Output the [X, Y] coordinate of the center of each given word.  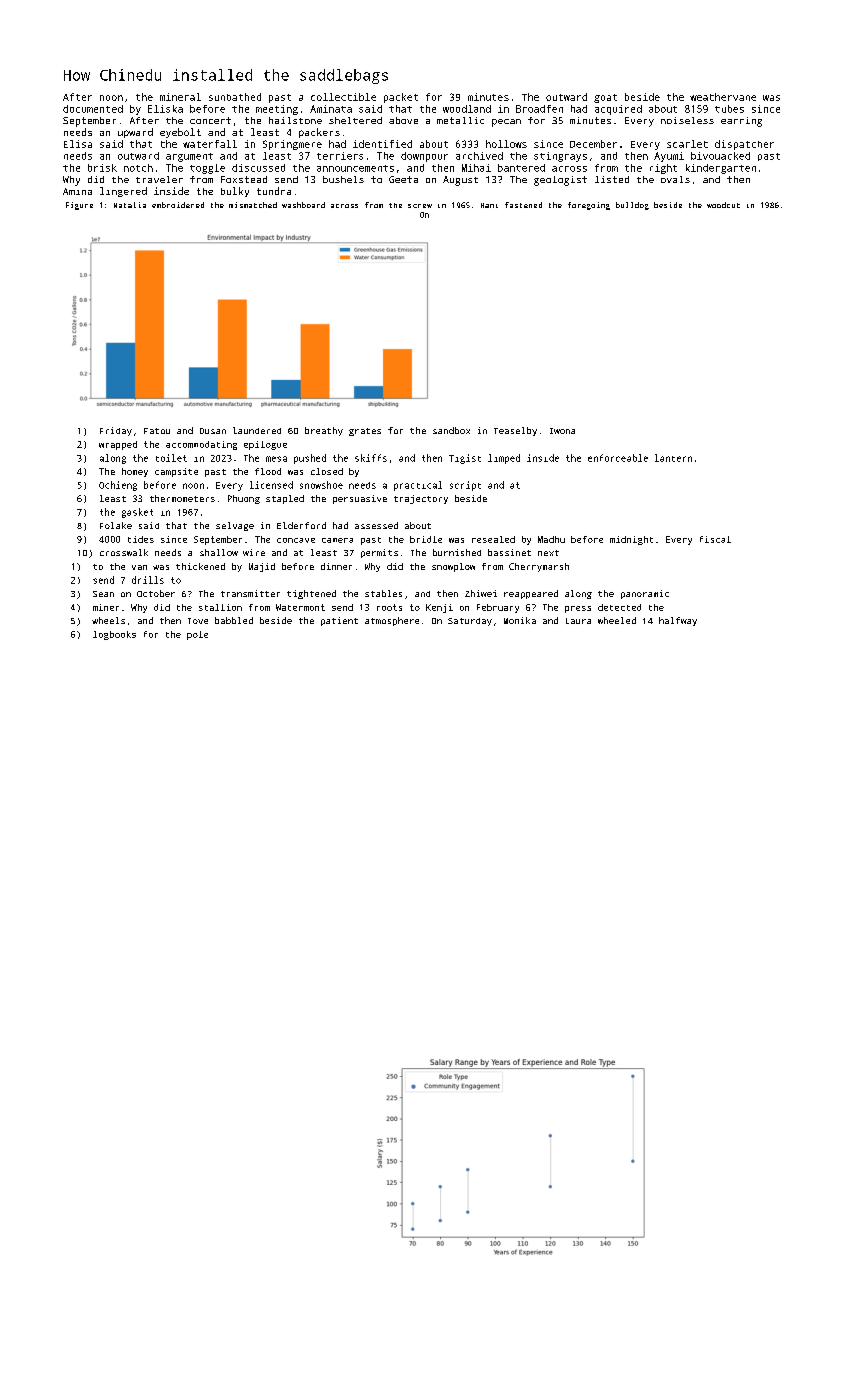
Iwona [562, 431]
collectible [343, 97]
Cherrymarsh [539, 567]
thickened [200, 566]
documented [93, 109]
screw [420, 206]
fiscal [715, 539]
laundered [257, 430]
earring [741, 122]
